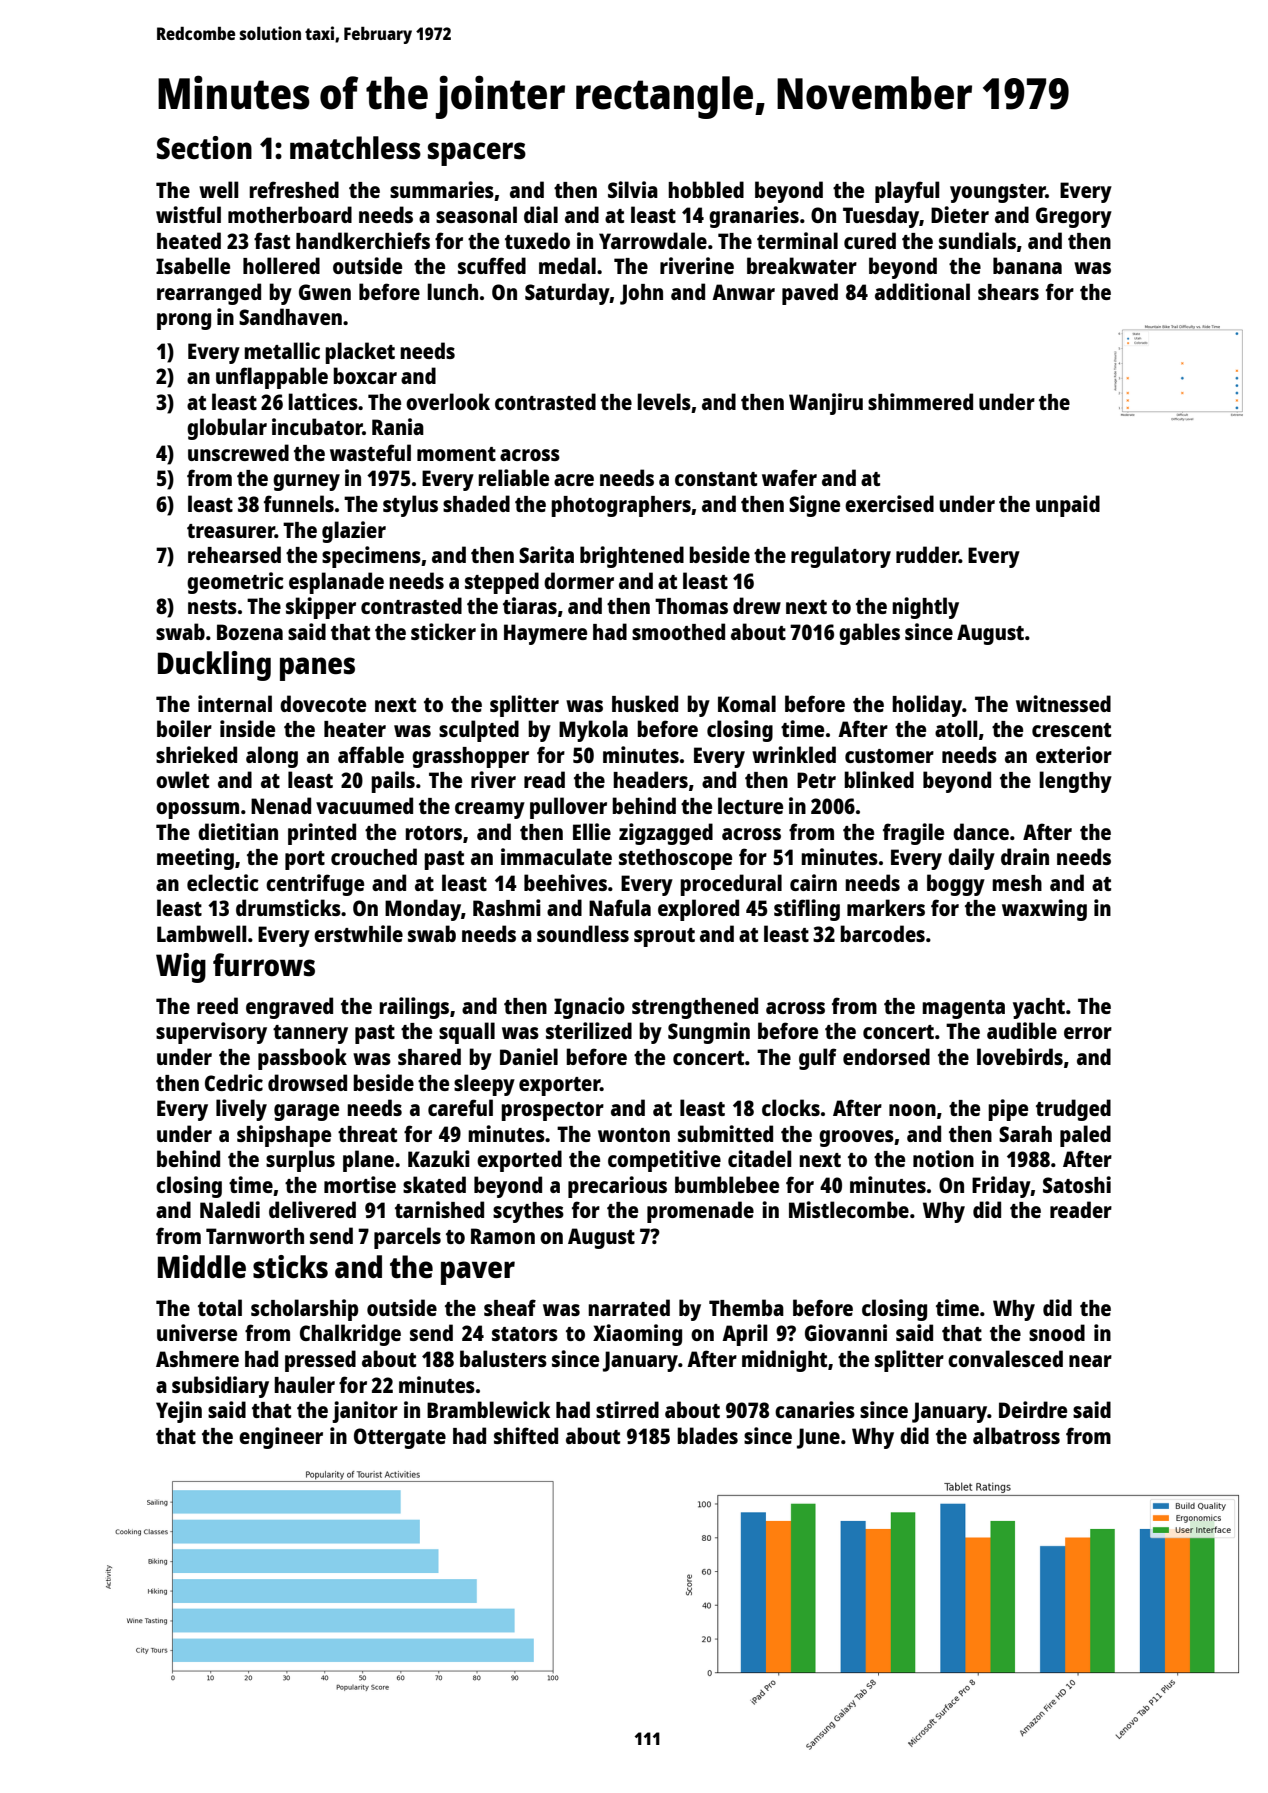  I want to click on delivered, so click(312, 1209).
